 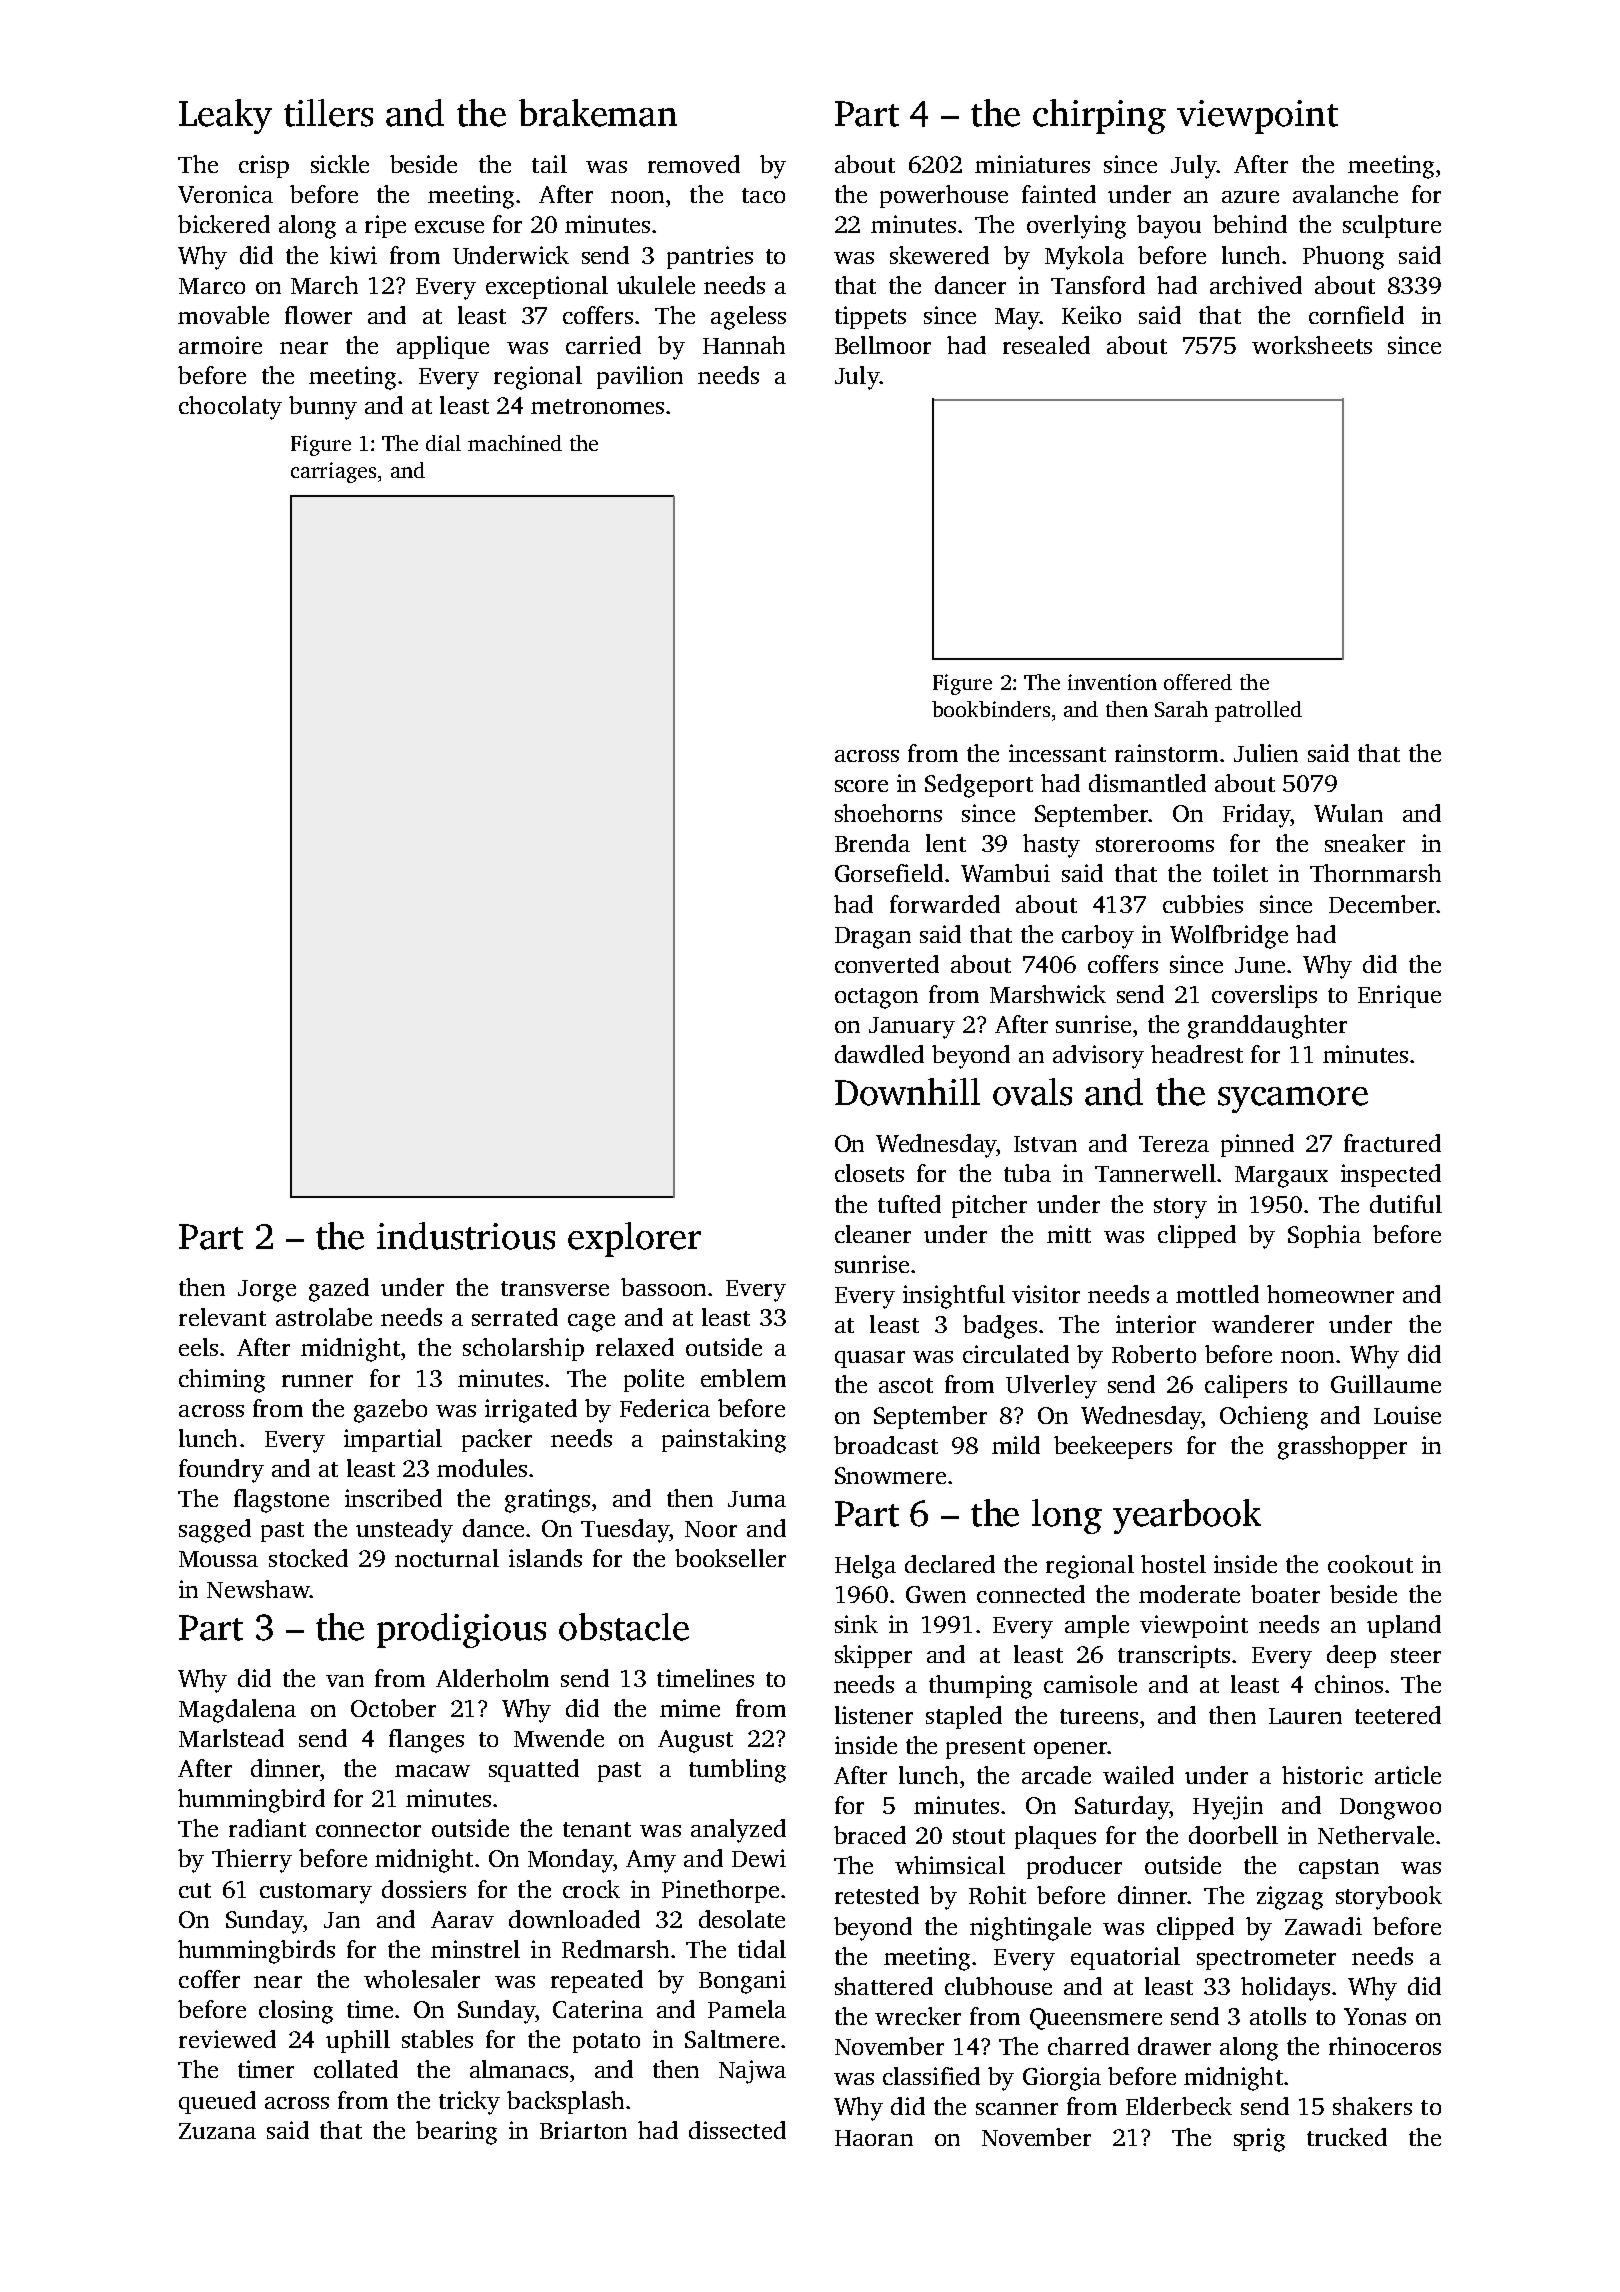 I want to click on almanacs, so click(x=519, y=2069).
